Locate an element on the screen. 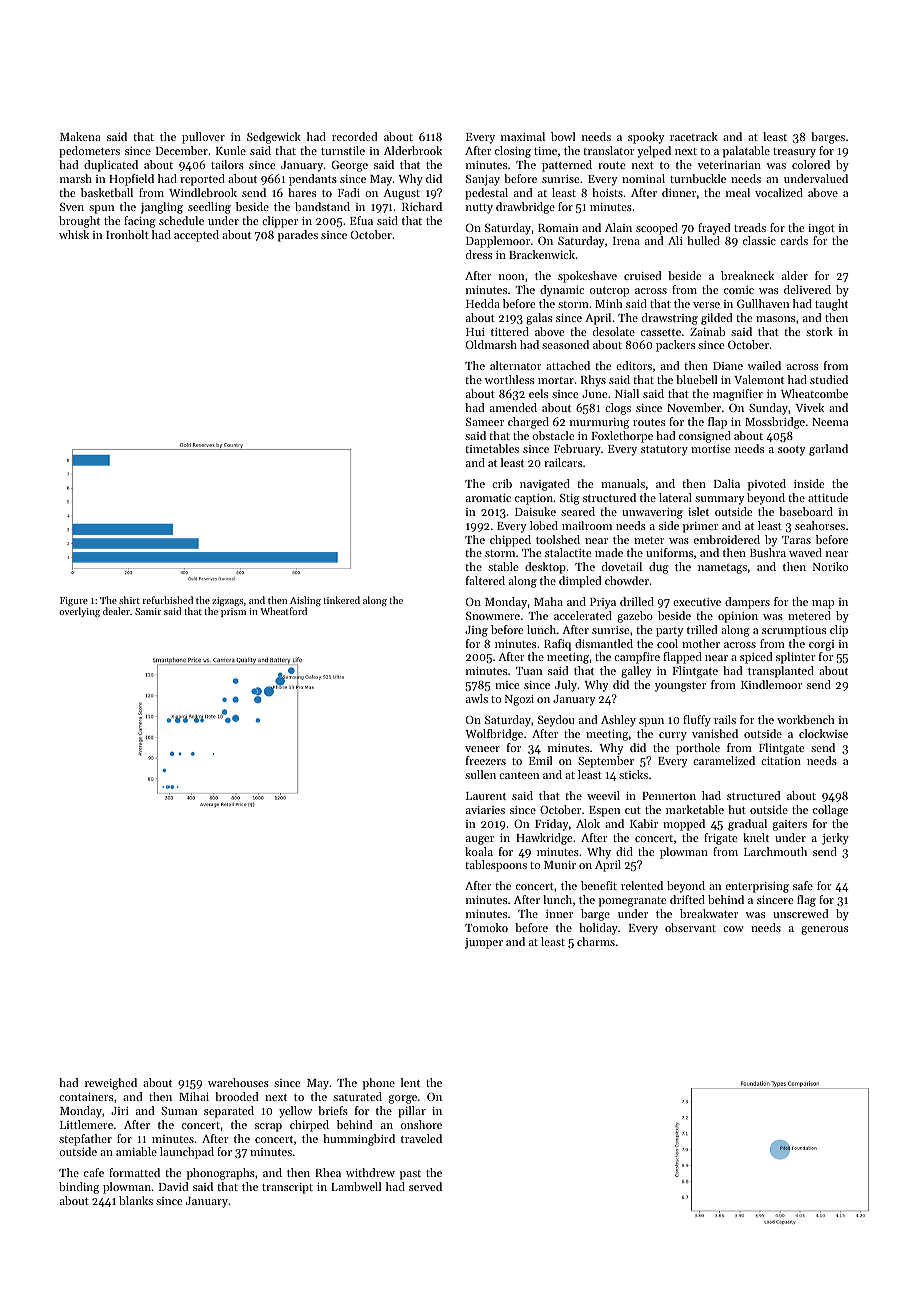 Image resolution: width=908 pixels, height=1316 pixels. corgi is located at coordinates (821, 645).
